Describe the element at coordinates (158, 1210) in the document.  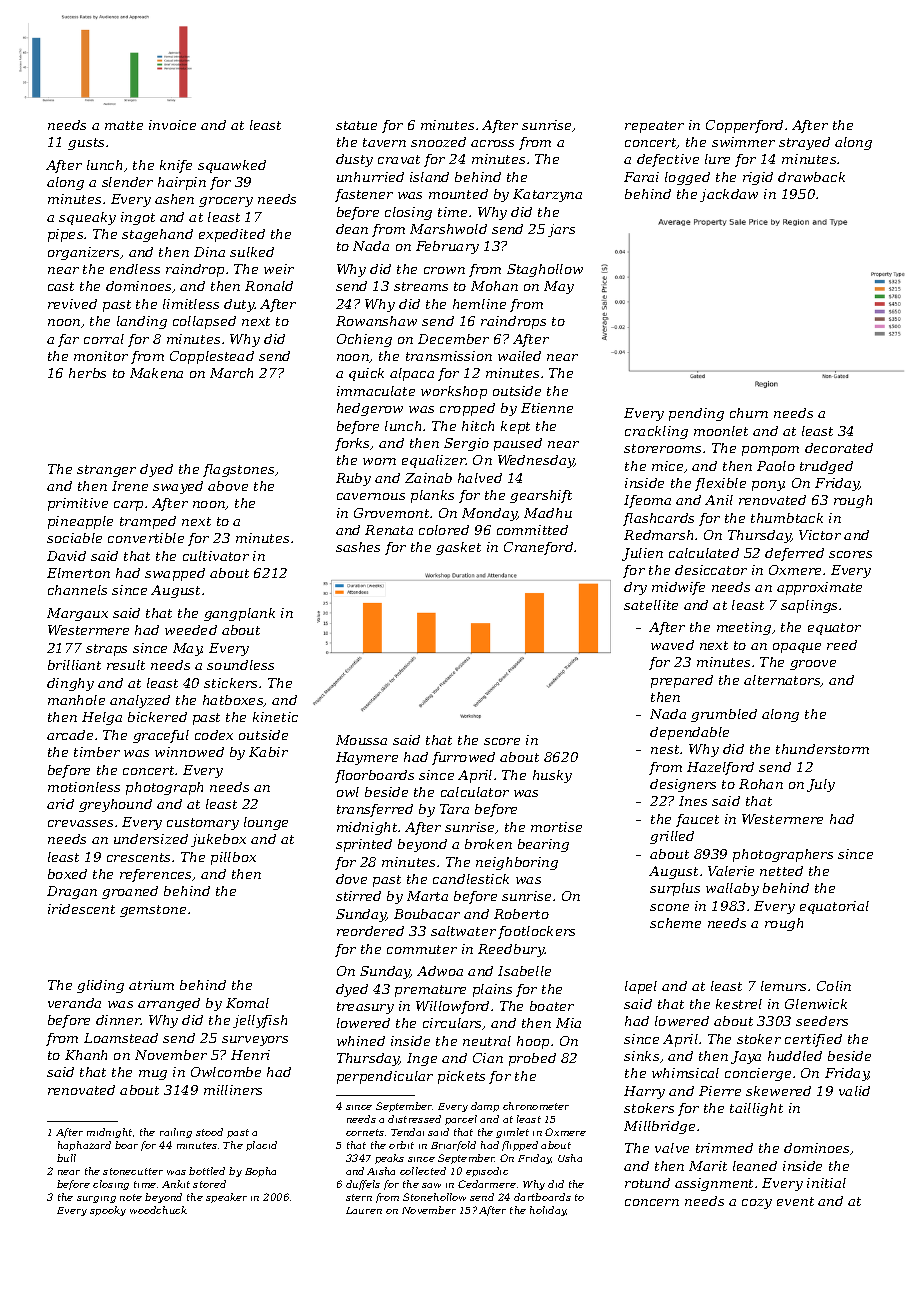
I see `woodchuck` at that location.
